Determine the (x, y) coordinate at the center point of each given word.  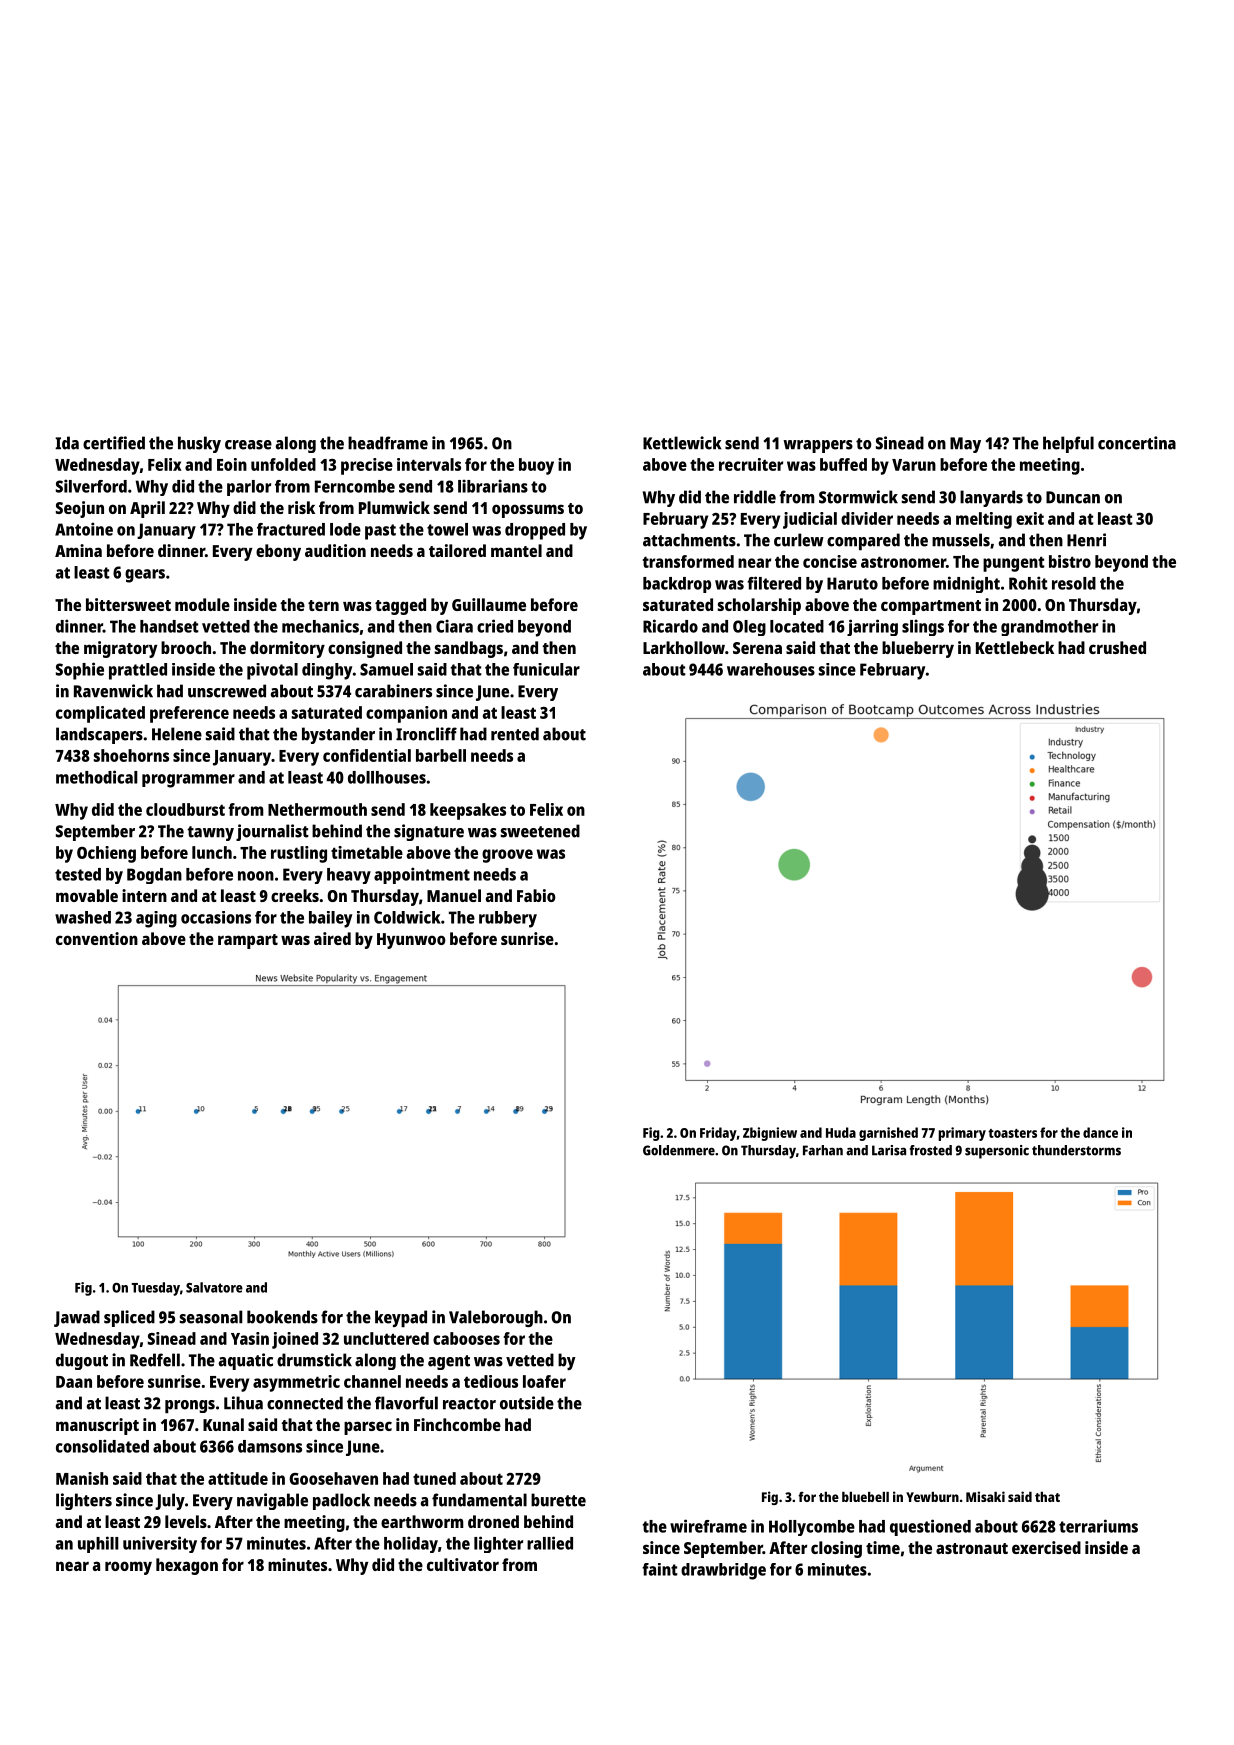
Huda (841, 1132)
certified (114, 443)
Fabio (536, 895)
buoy (536, 466)
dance (1100, 1132)
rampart (248, 941)
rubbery (508, 919)
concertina (1137, 443)
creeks (295, 895)
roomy (128, 1568)
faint (660, 1569)
